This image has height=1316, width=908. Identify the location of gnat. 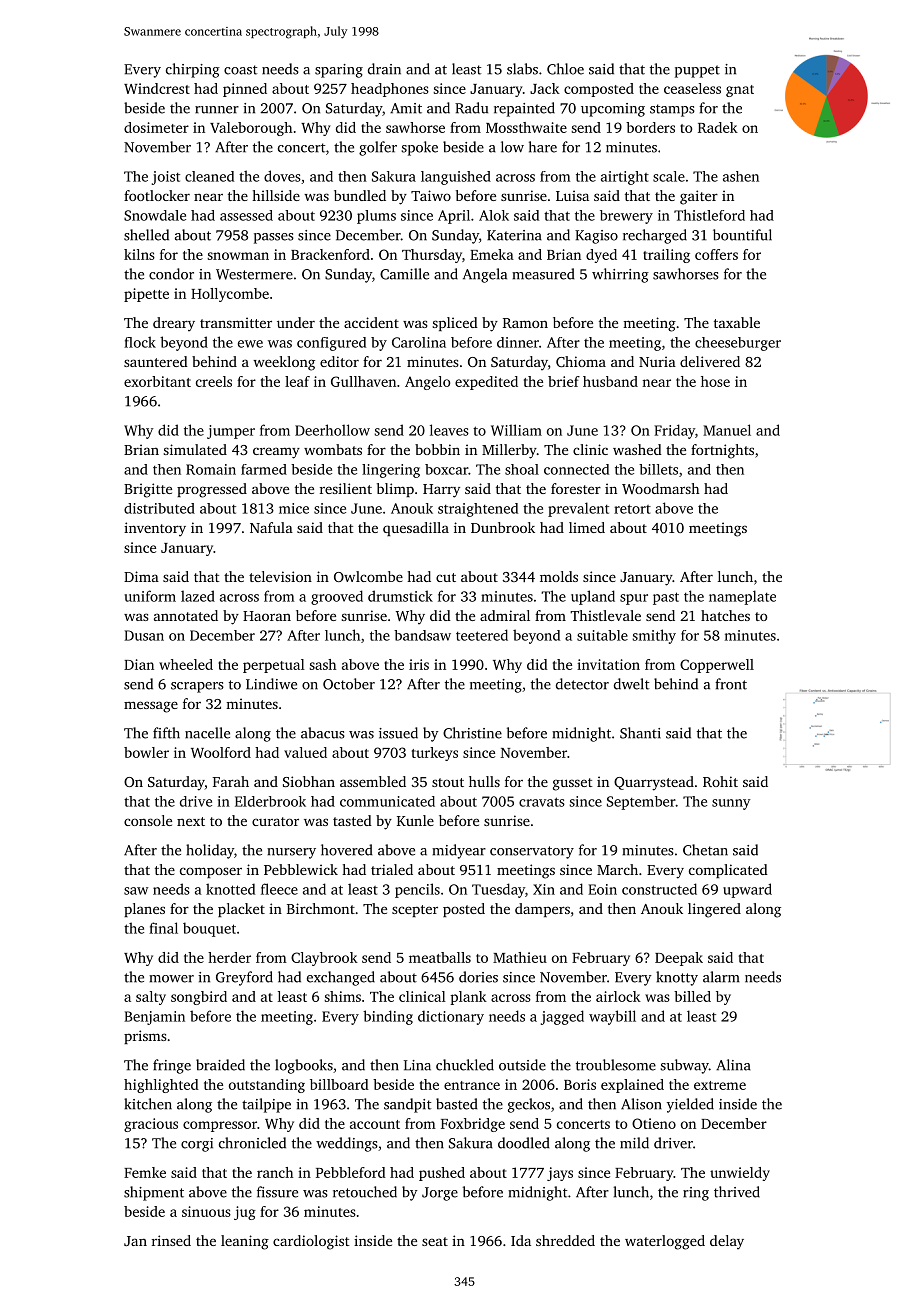
(740, 91).
